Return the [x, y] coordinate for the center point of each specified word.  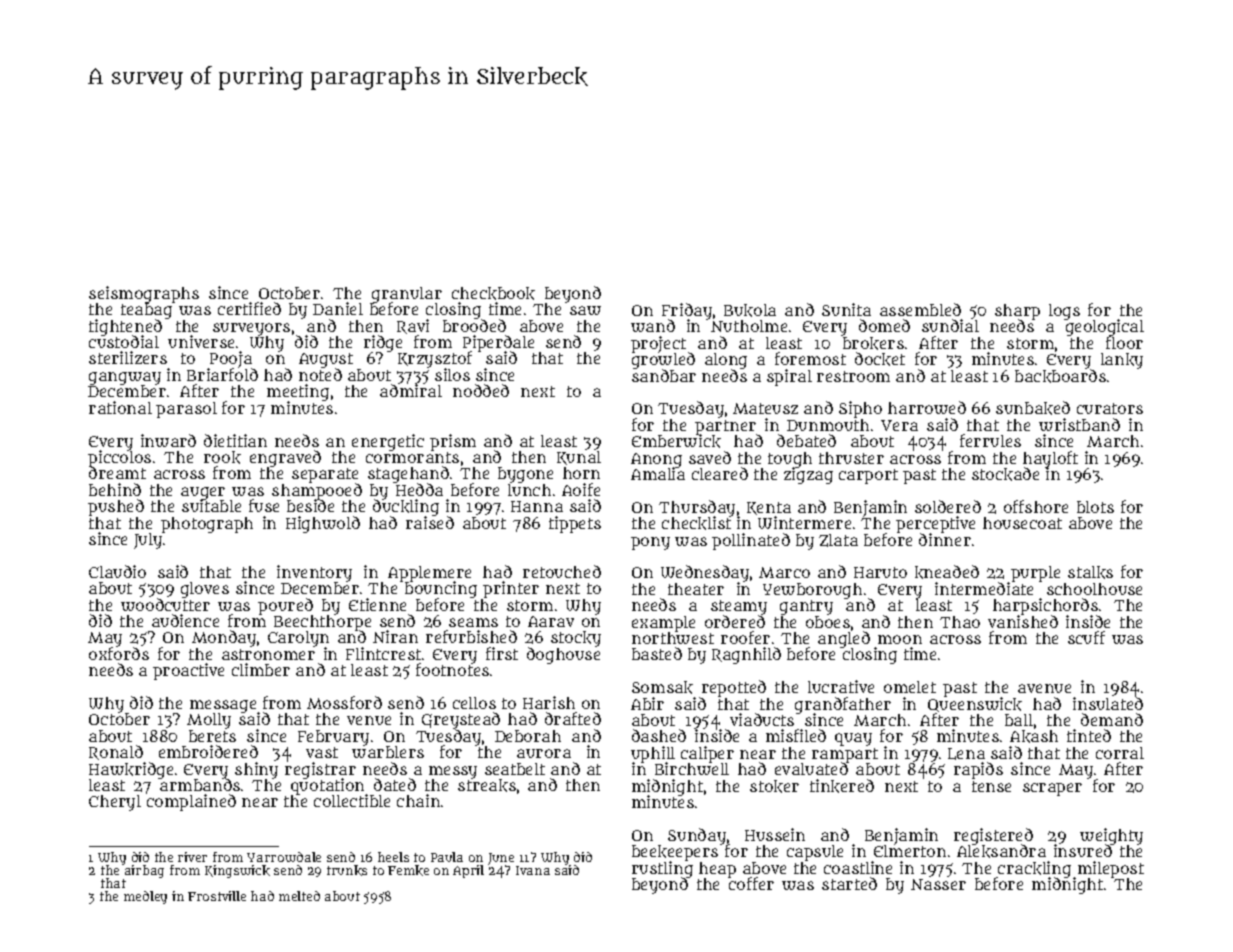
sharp [1017, 312]
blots [1095, 507]
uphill [653, 754]
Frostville [217, 896]
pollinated [751, 541]
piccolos [119, 459]
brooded [474, 326]
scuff [1086, 637]
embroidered [208, 751]
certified [249, 308]
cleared [720, 473]
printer [511, 589]
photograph [207, 525]
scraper [1052, 789]
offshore [1036, 506]
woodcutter [165, 605]
